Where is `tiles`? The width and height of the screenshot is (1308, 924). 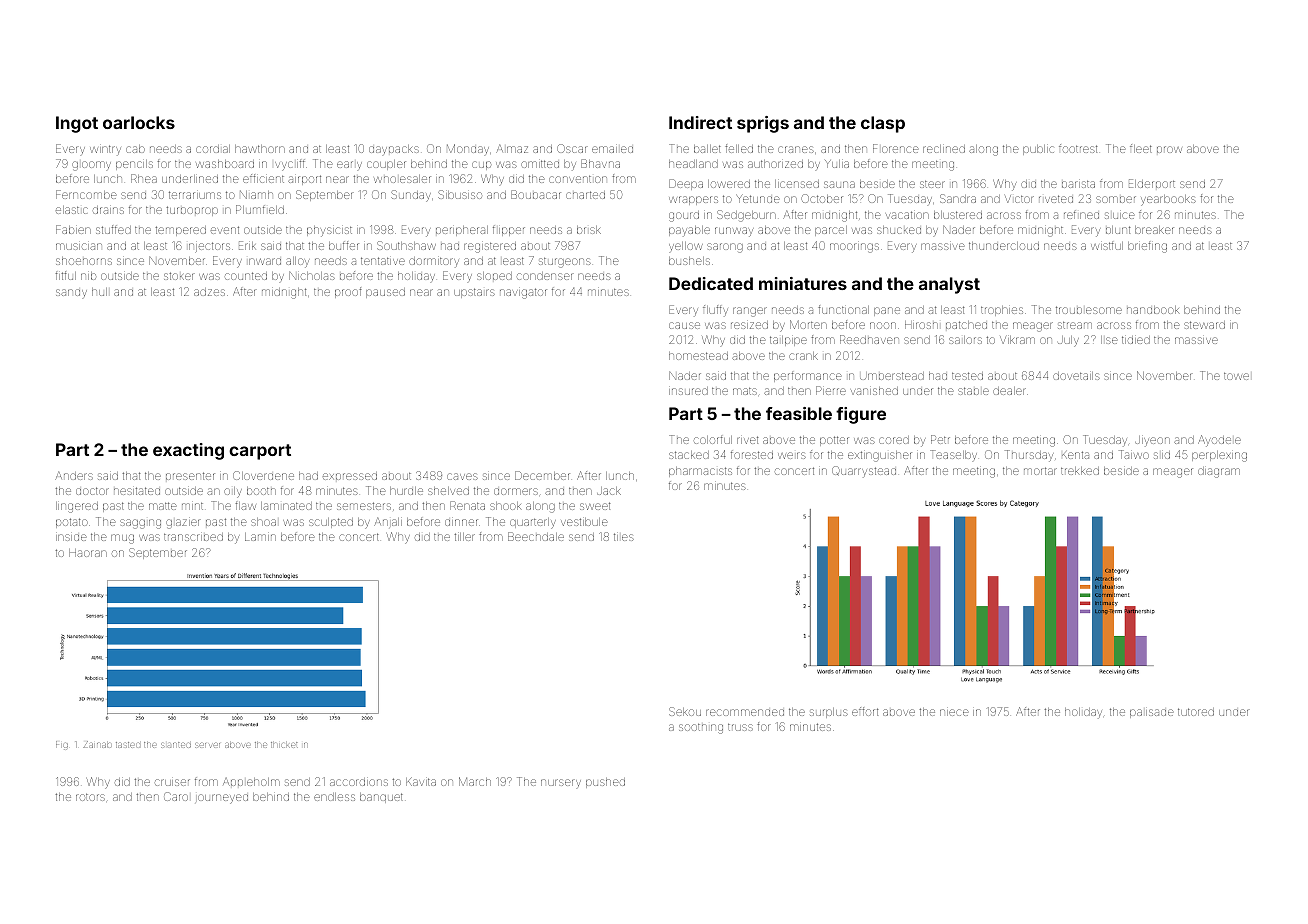
tiles is located at coordinates (624, 537).
